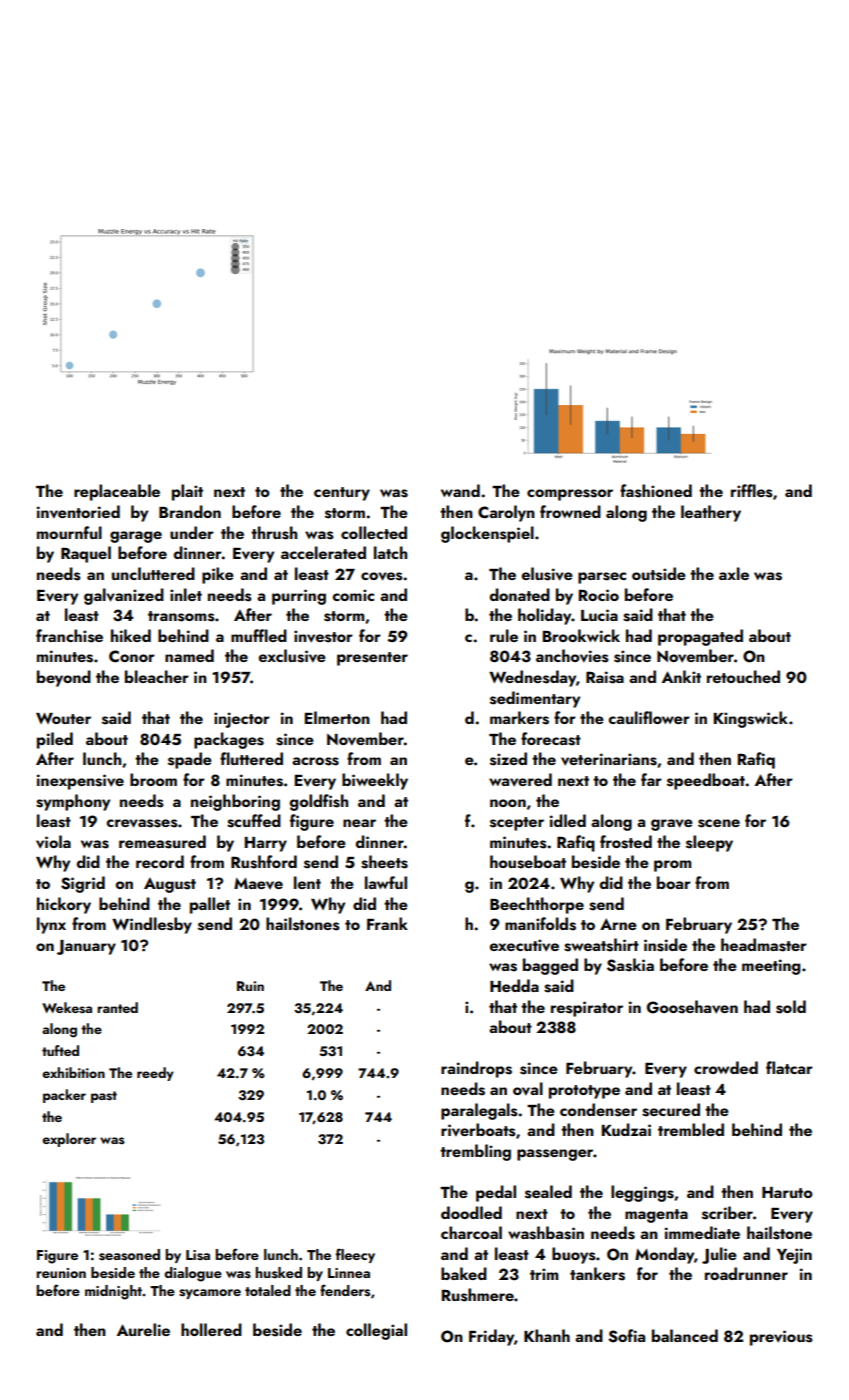  I want to click on leathery, so click(711, 513).
